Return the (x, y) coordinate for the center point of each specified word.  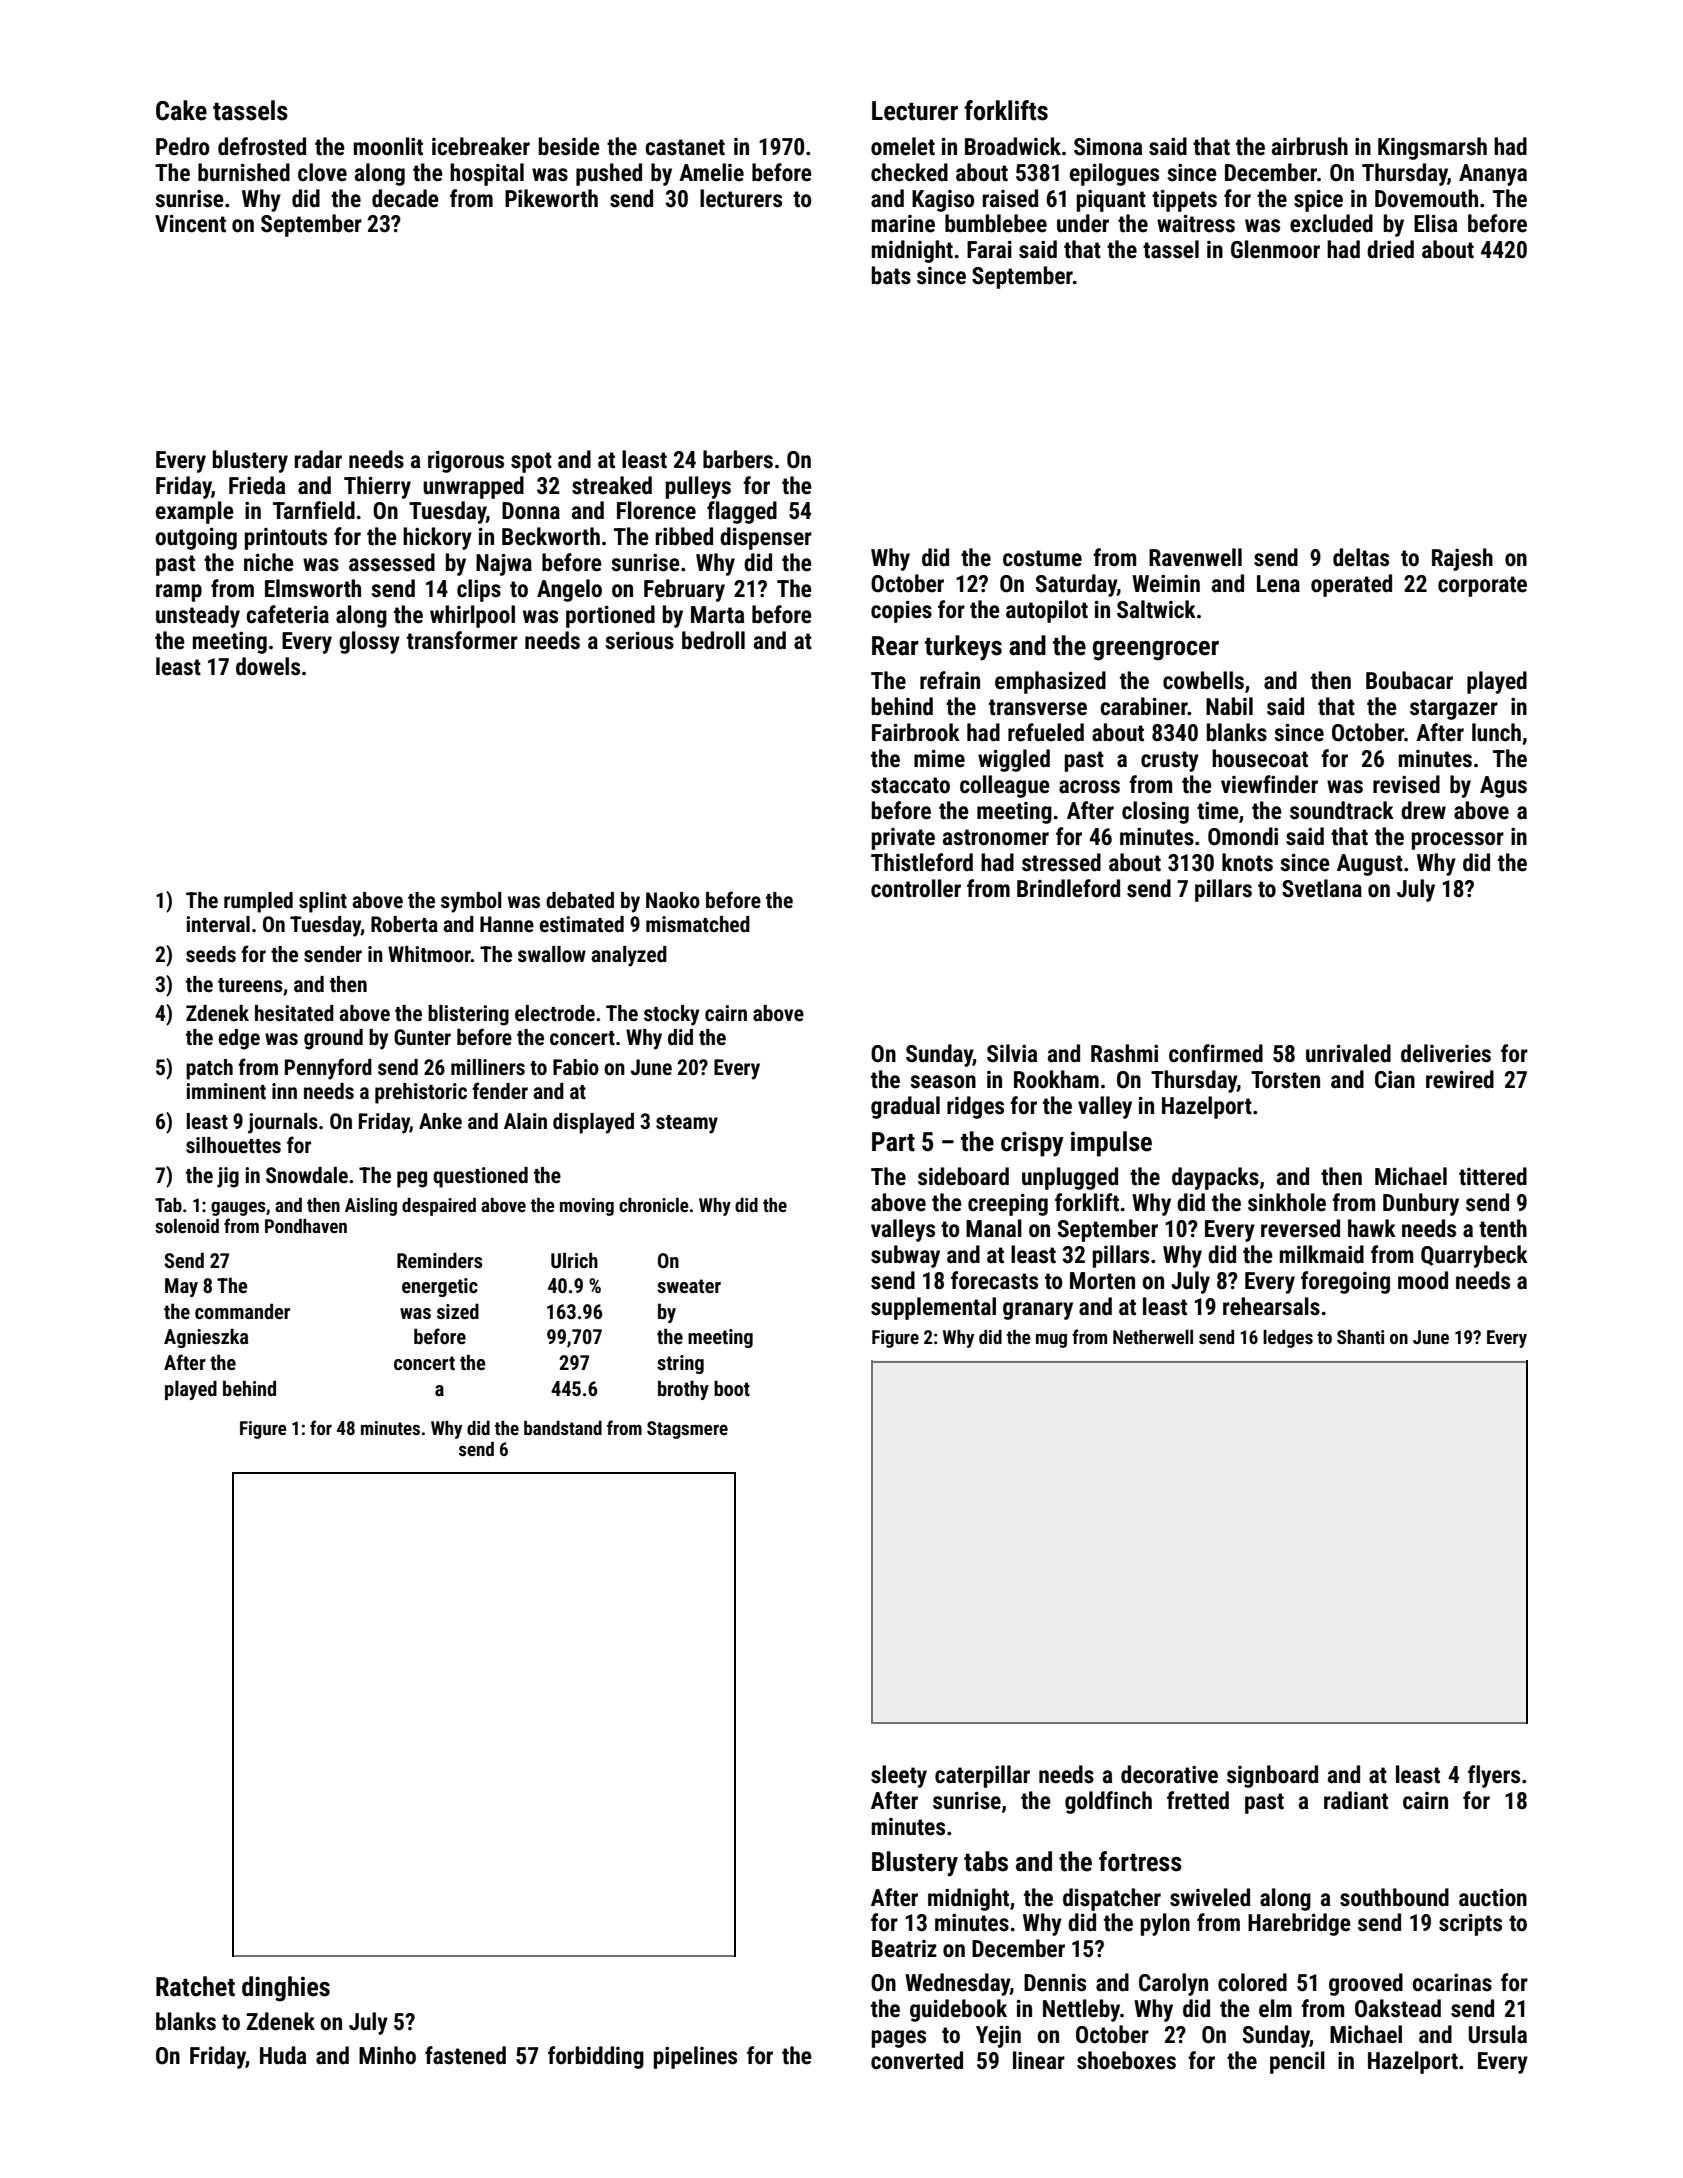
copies (901, 611)
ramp (179, 593)
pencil (1297, 2062)
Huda (283, 2055)
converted (917, 2060)
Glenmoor (1275, 249)
